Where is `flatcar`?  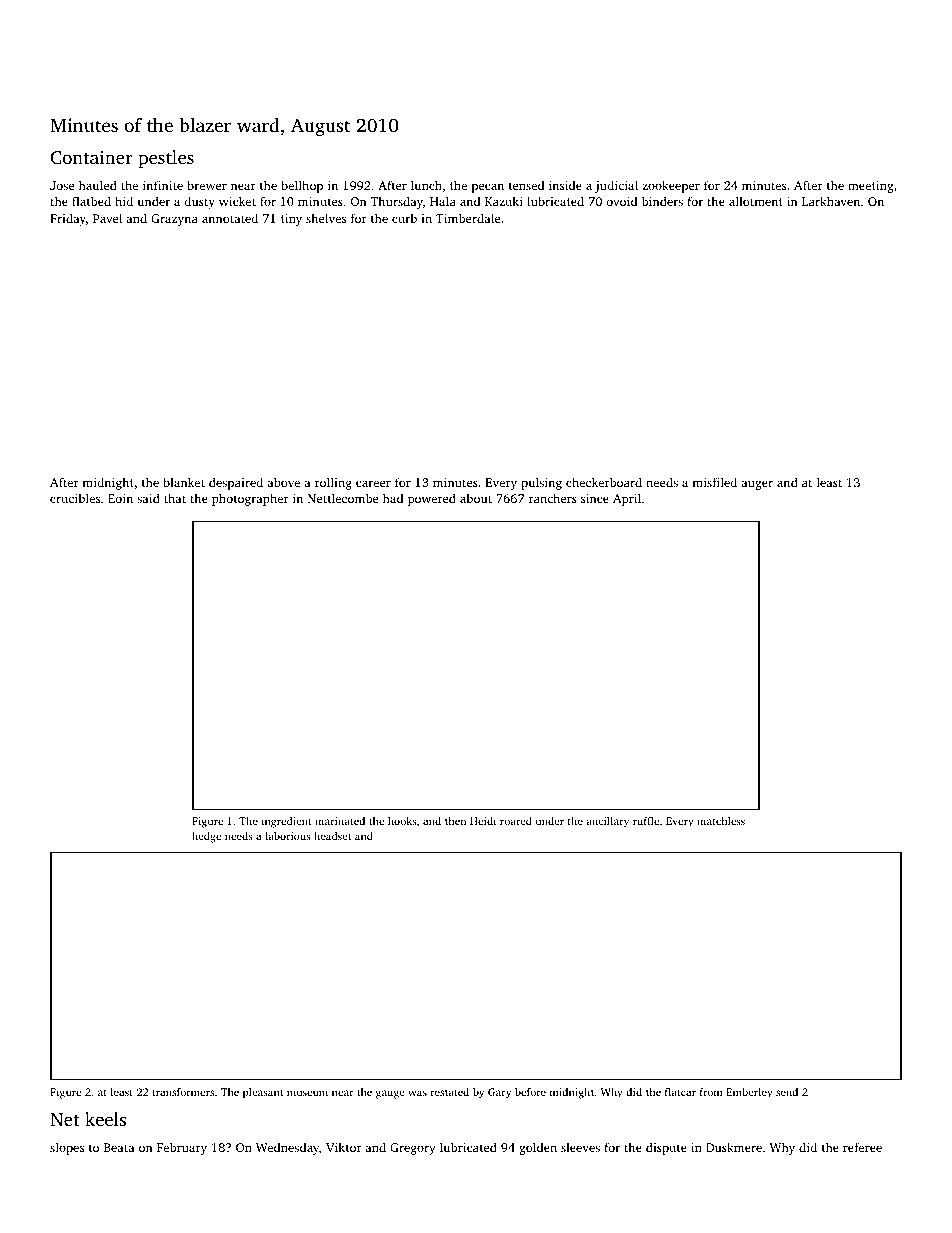
flatcar is located at coordinates (680, 1092).
